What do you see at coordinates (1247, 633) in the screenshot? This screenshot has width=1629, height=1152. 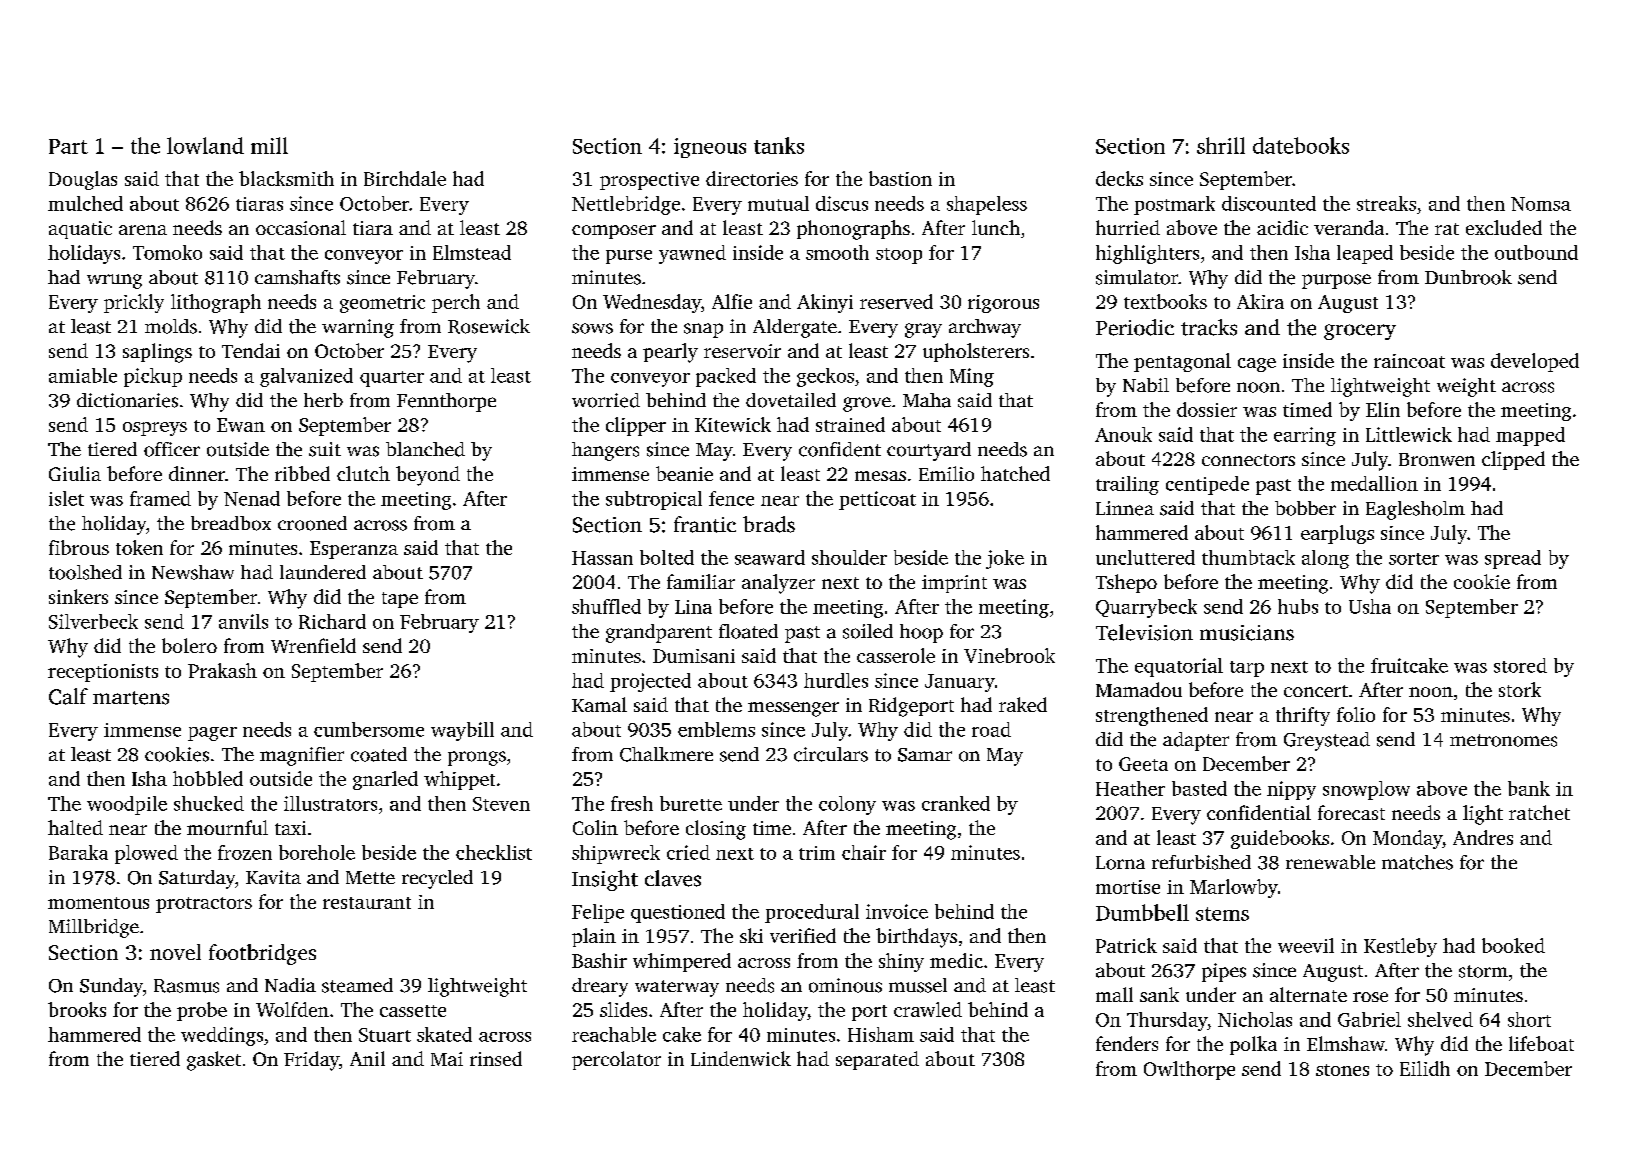 I see `musicians` at bounding box center [1247, 633].
